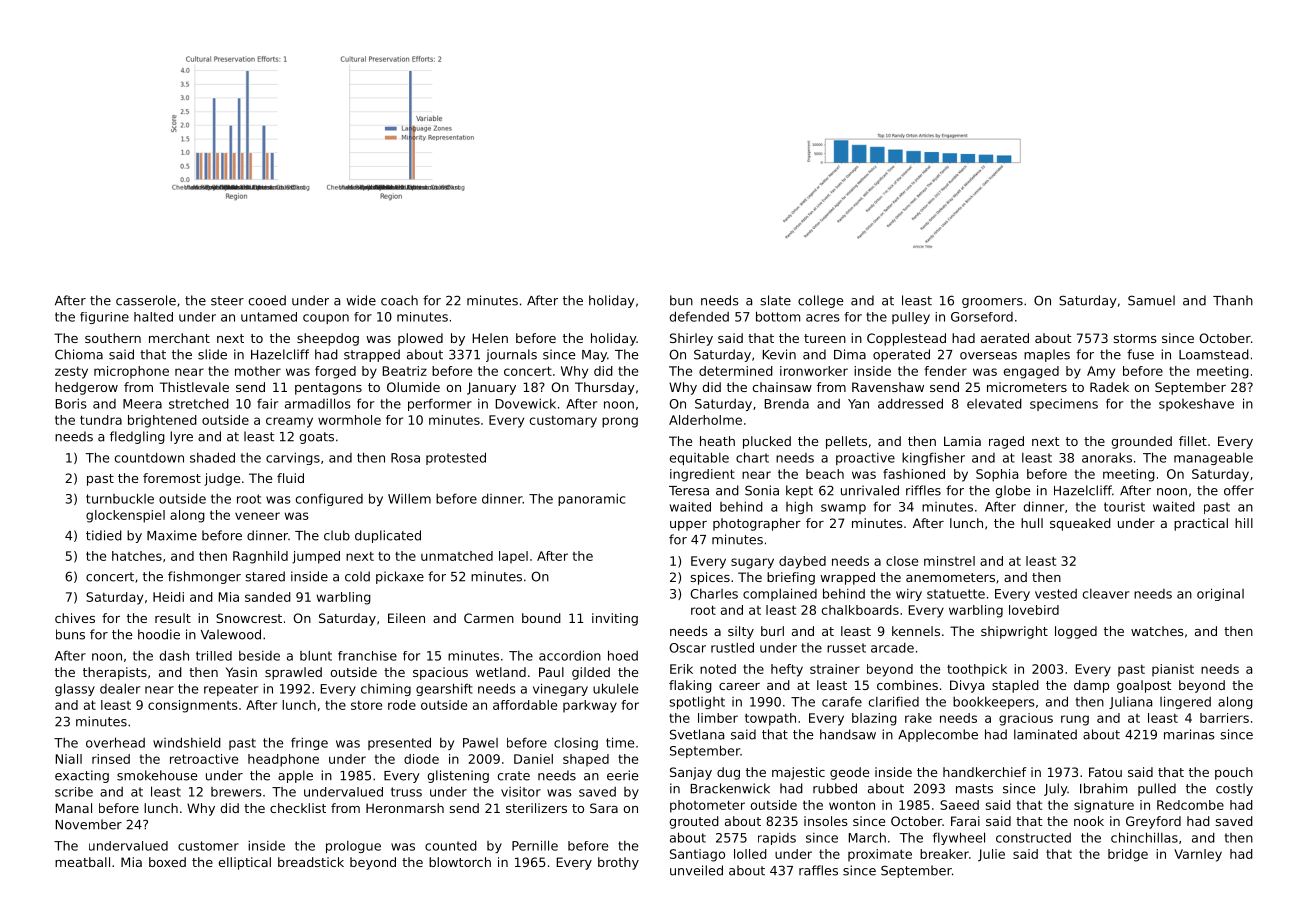 This document has height=924, width=1308. Describe the element at coordinates (74, 808) in the document. I see `Manal` at that location.
